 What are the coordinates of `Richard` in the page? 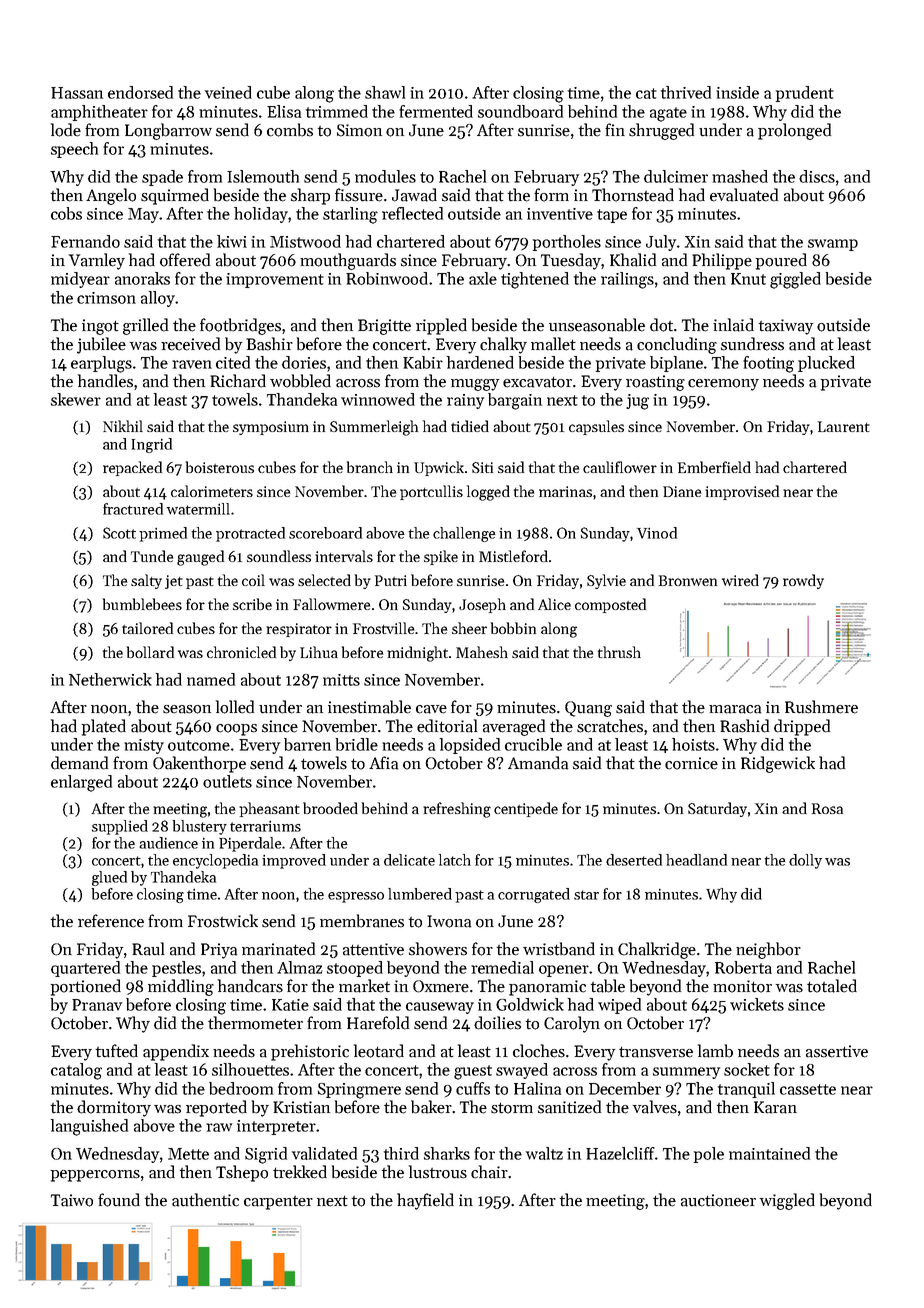 It's located at (238, 381).
